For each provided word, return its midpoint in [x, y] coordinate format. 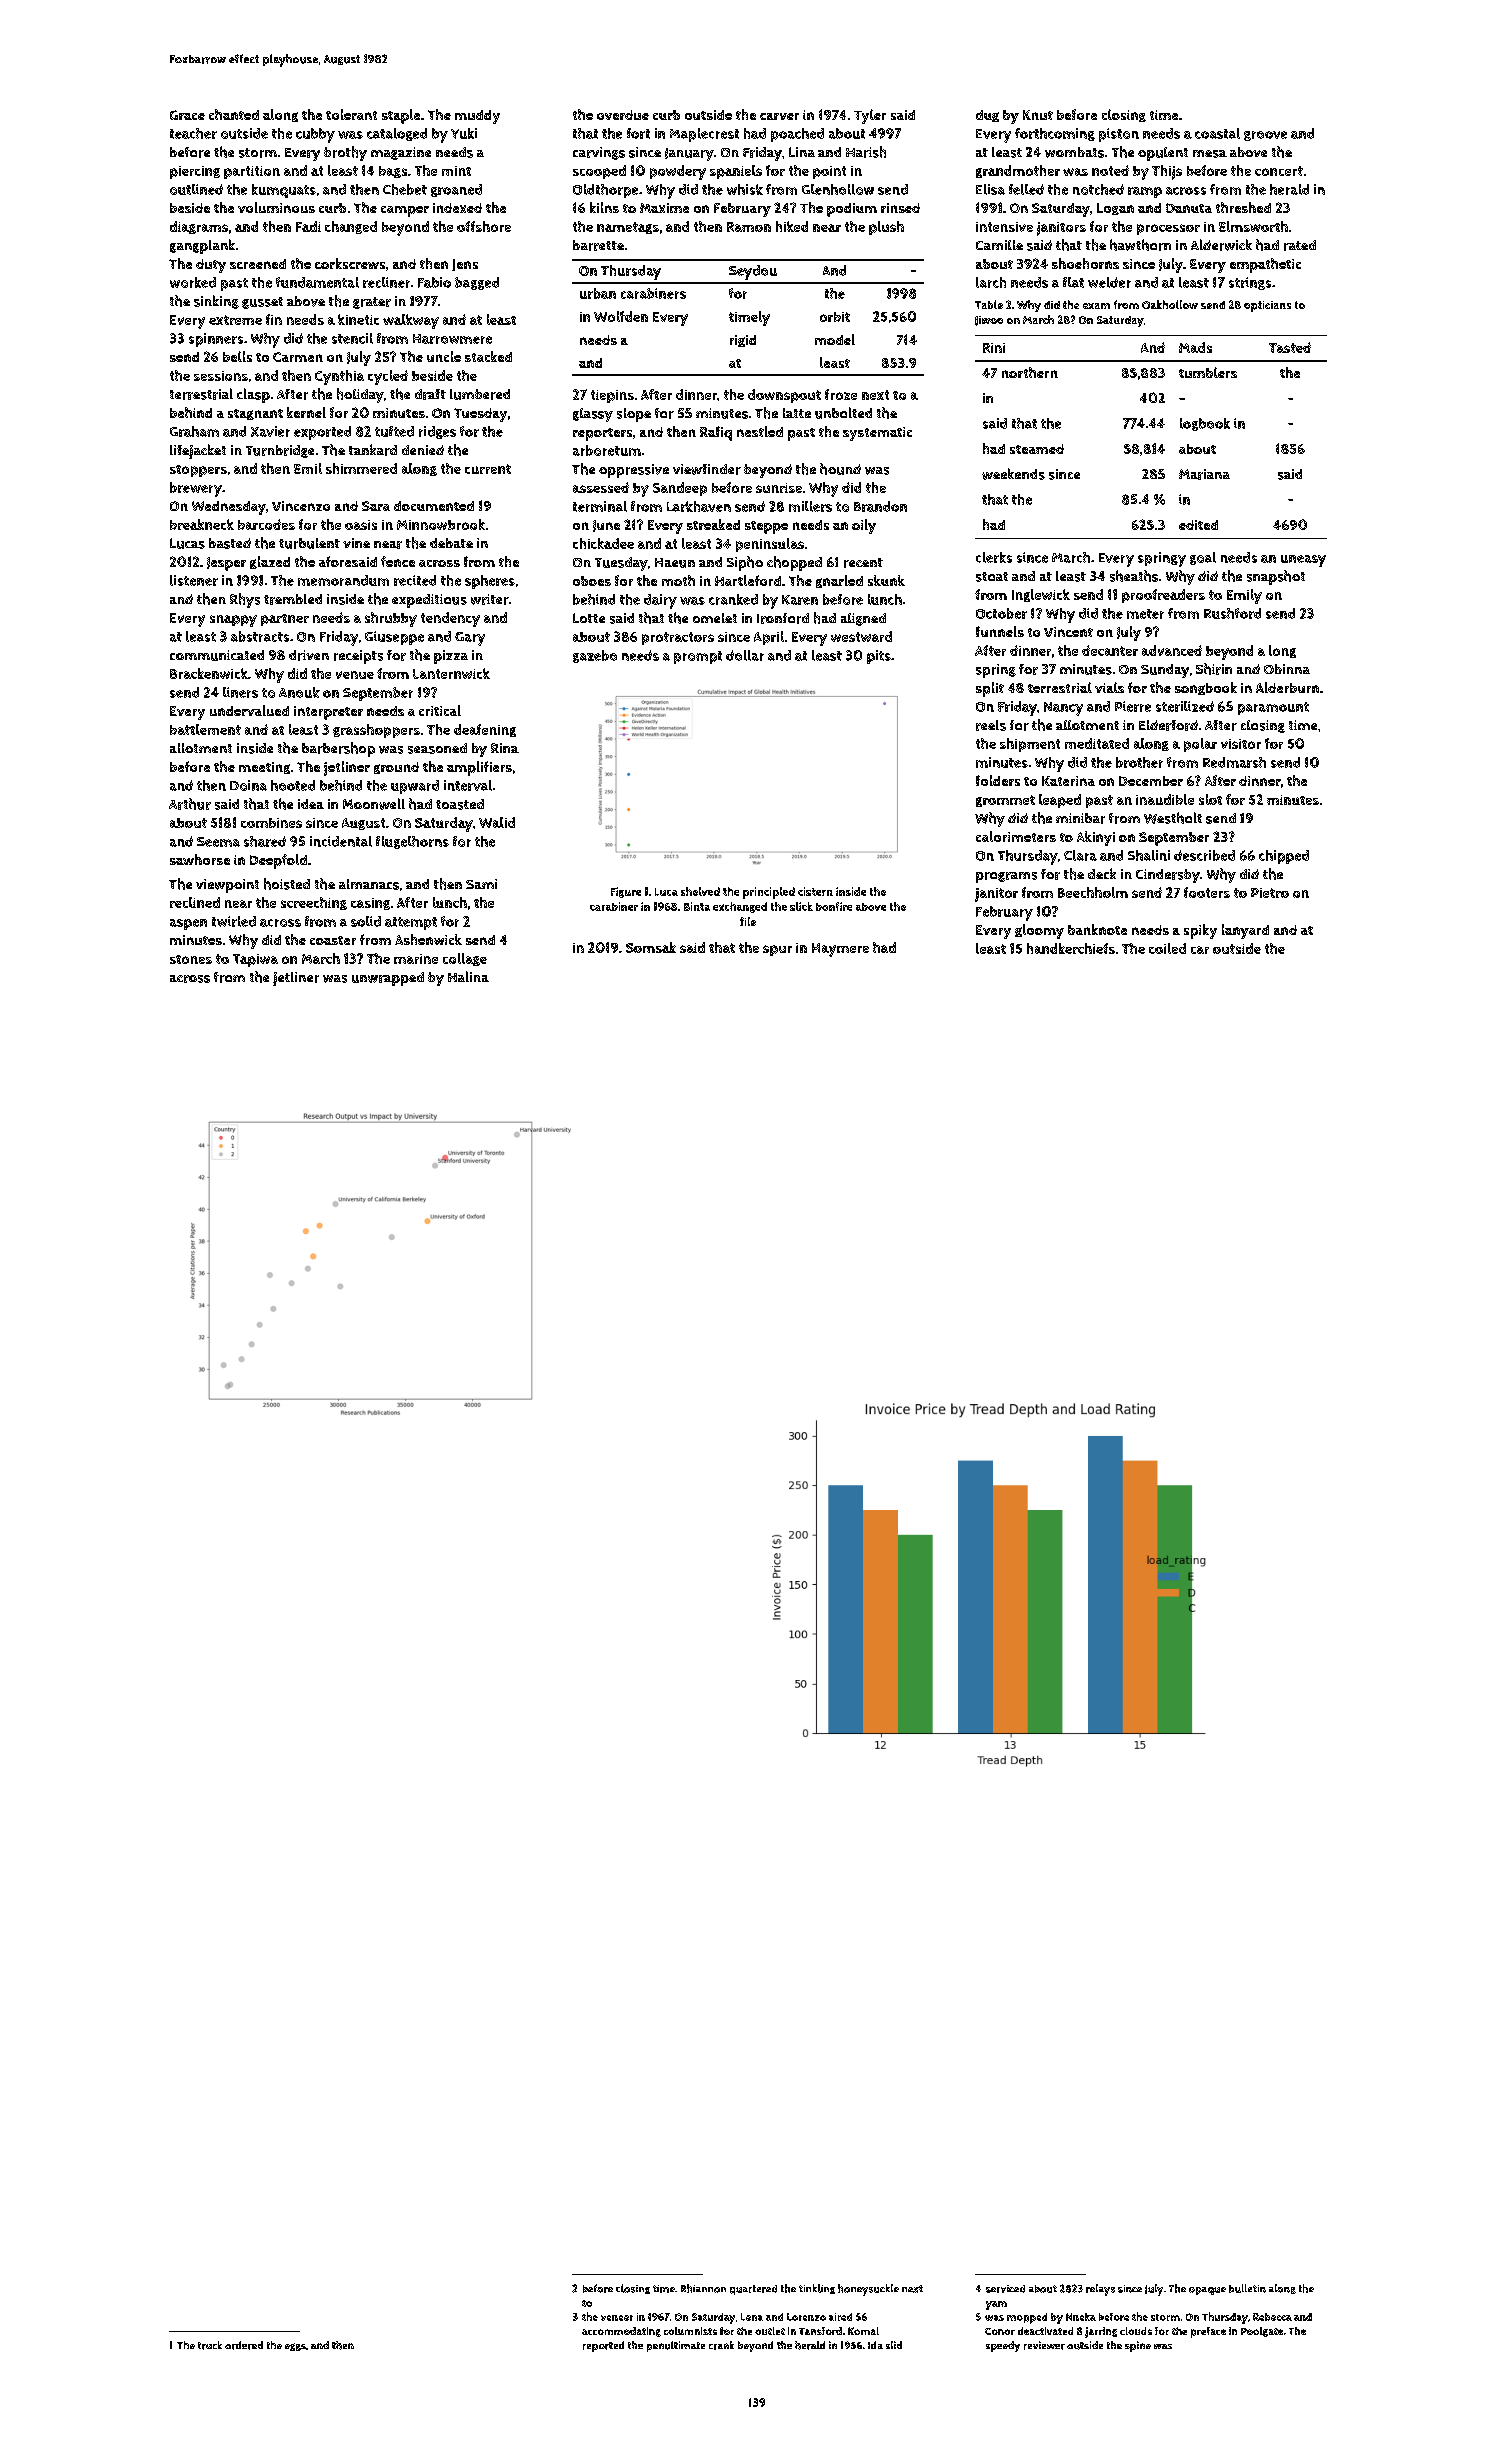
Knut [1038, 115]
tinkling [817, 2289]
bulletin [1247, 2288]
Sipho [745, 563]
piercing [195, 172]
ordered [244, 2345]
